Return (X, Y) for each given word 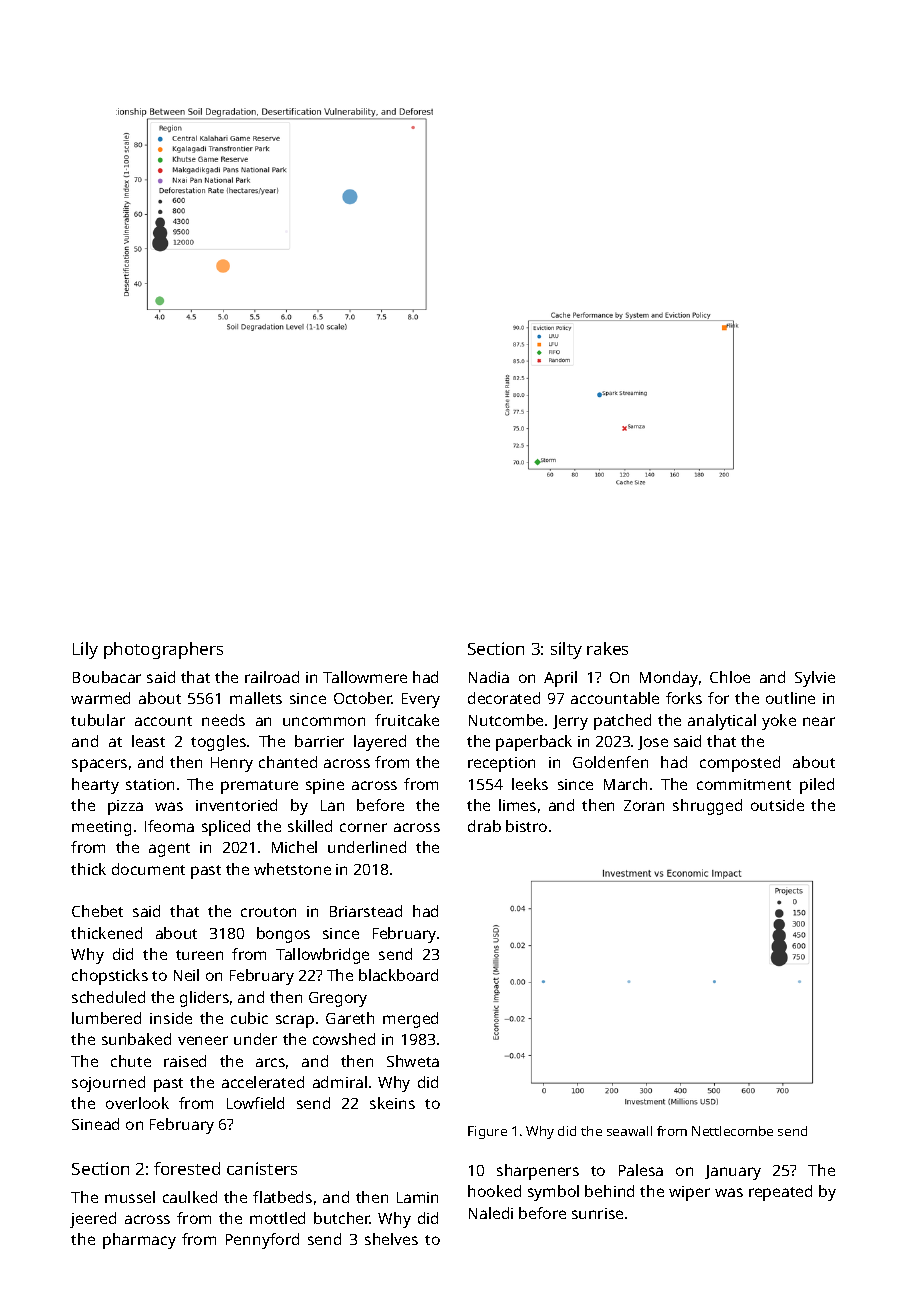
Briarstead (366, 911)
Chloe (730, 677)
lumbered (106, 1018)
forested (187, 1168)
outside (777, 805)
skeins (392, 1103)
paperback (534, 743)
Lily (85, 650)
